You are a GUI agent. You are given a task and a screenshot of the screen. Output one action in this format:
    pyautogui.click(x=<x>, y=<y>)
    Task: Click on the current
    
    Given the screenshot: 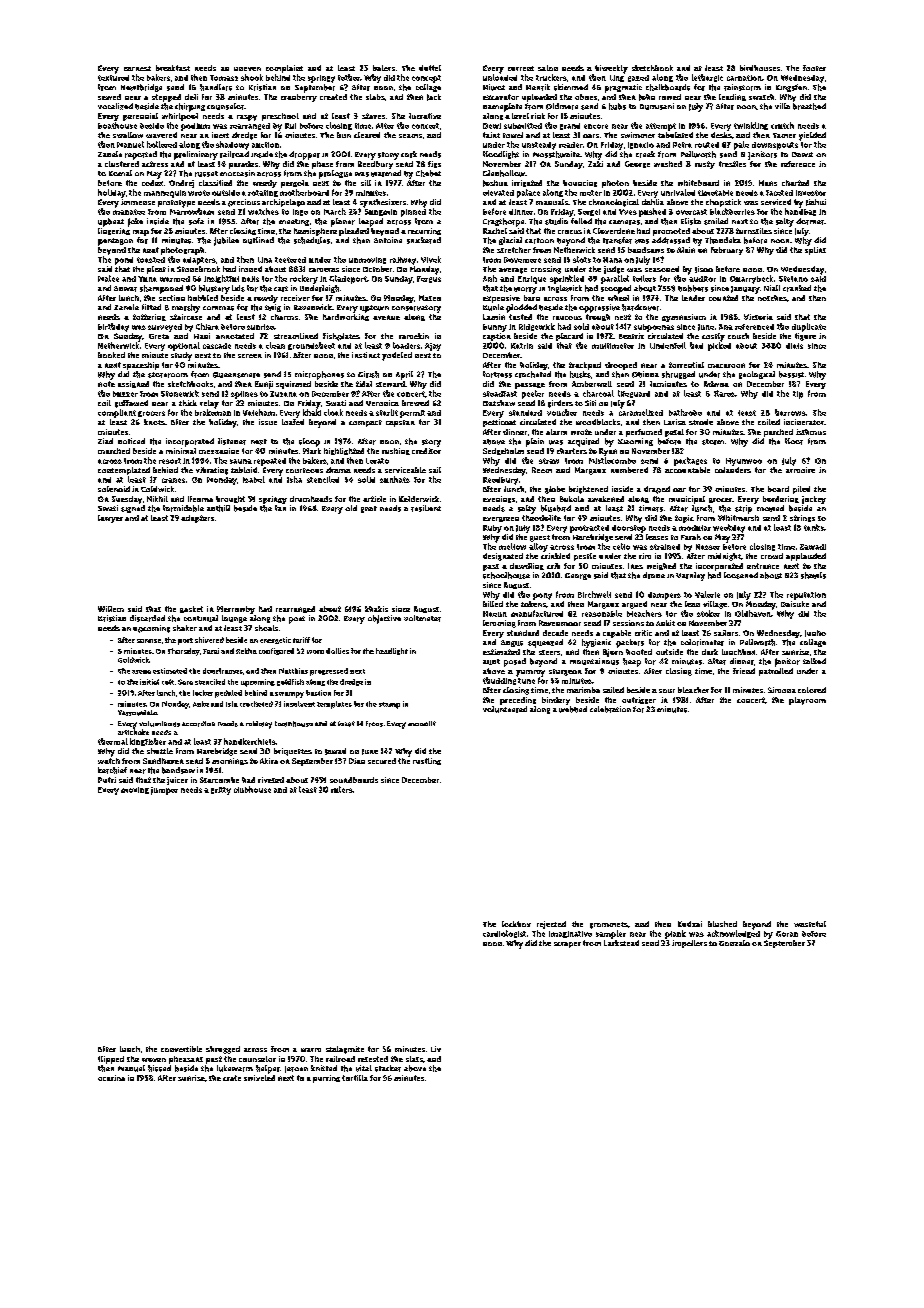 What is the action you would take?
    pyautogui.click(x=521, y=68)
